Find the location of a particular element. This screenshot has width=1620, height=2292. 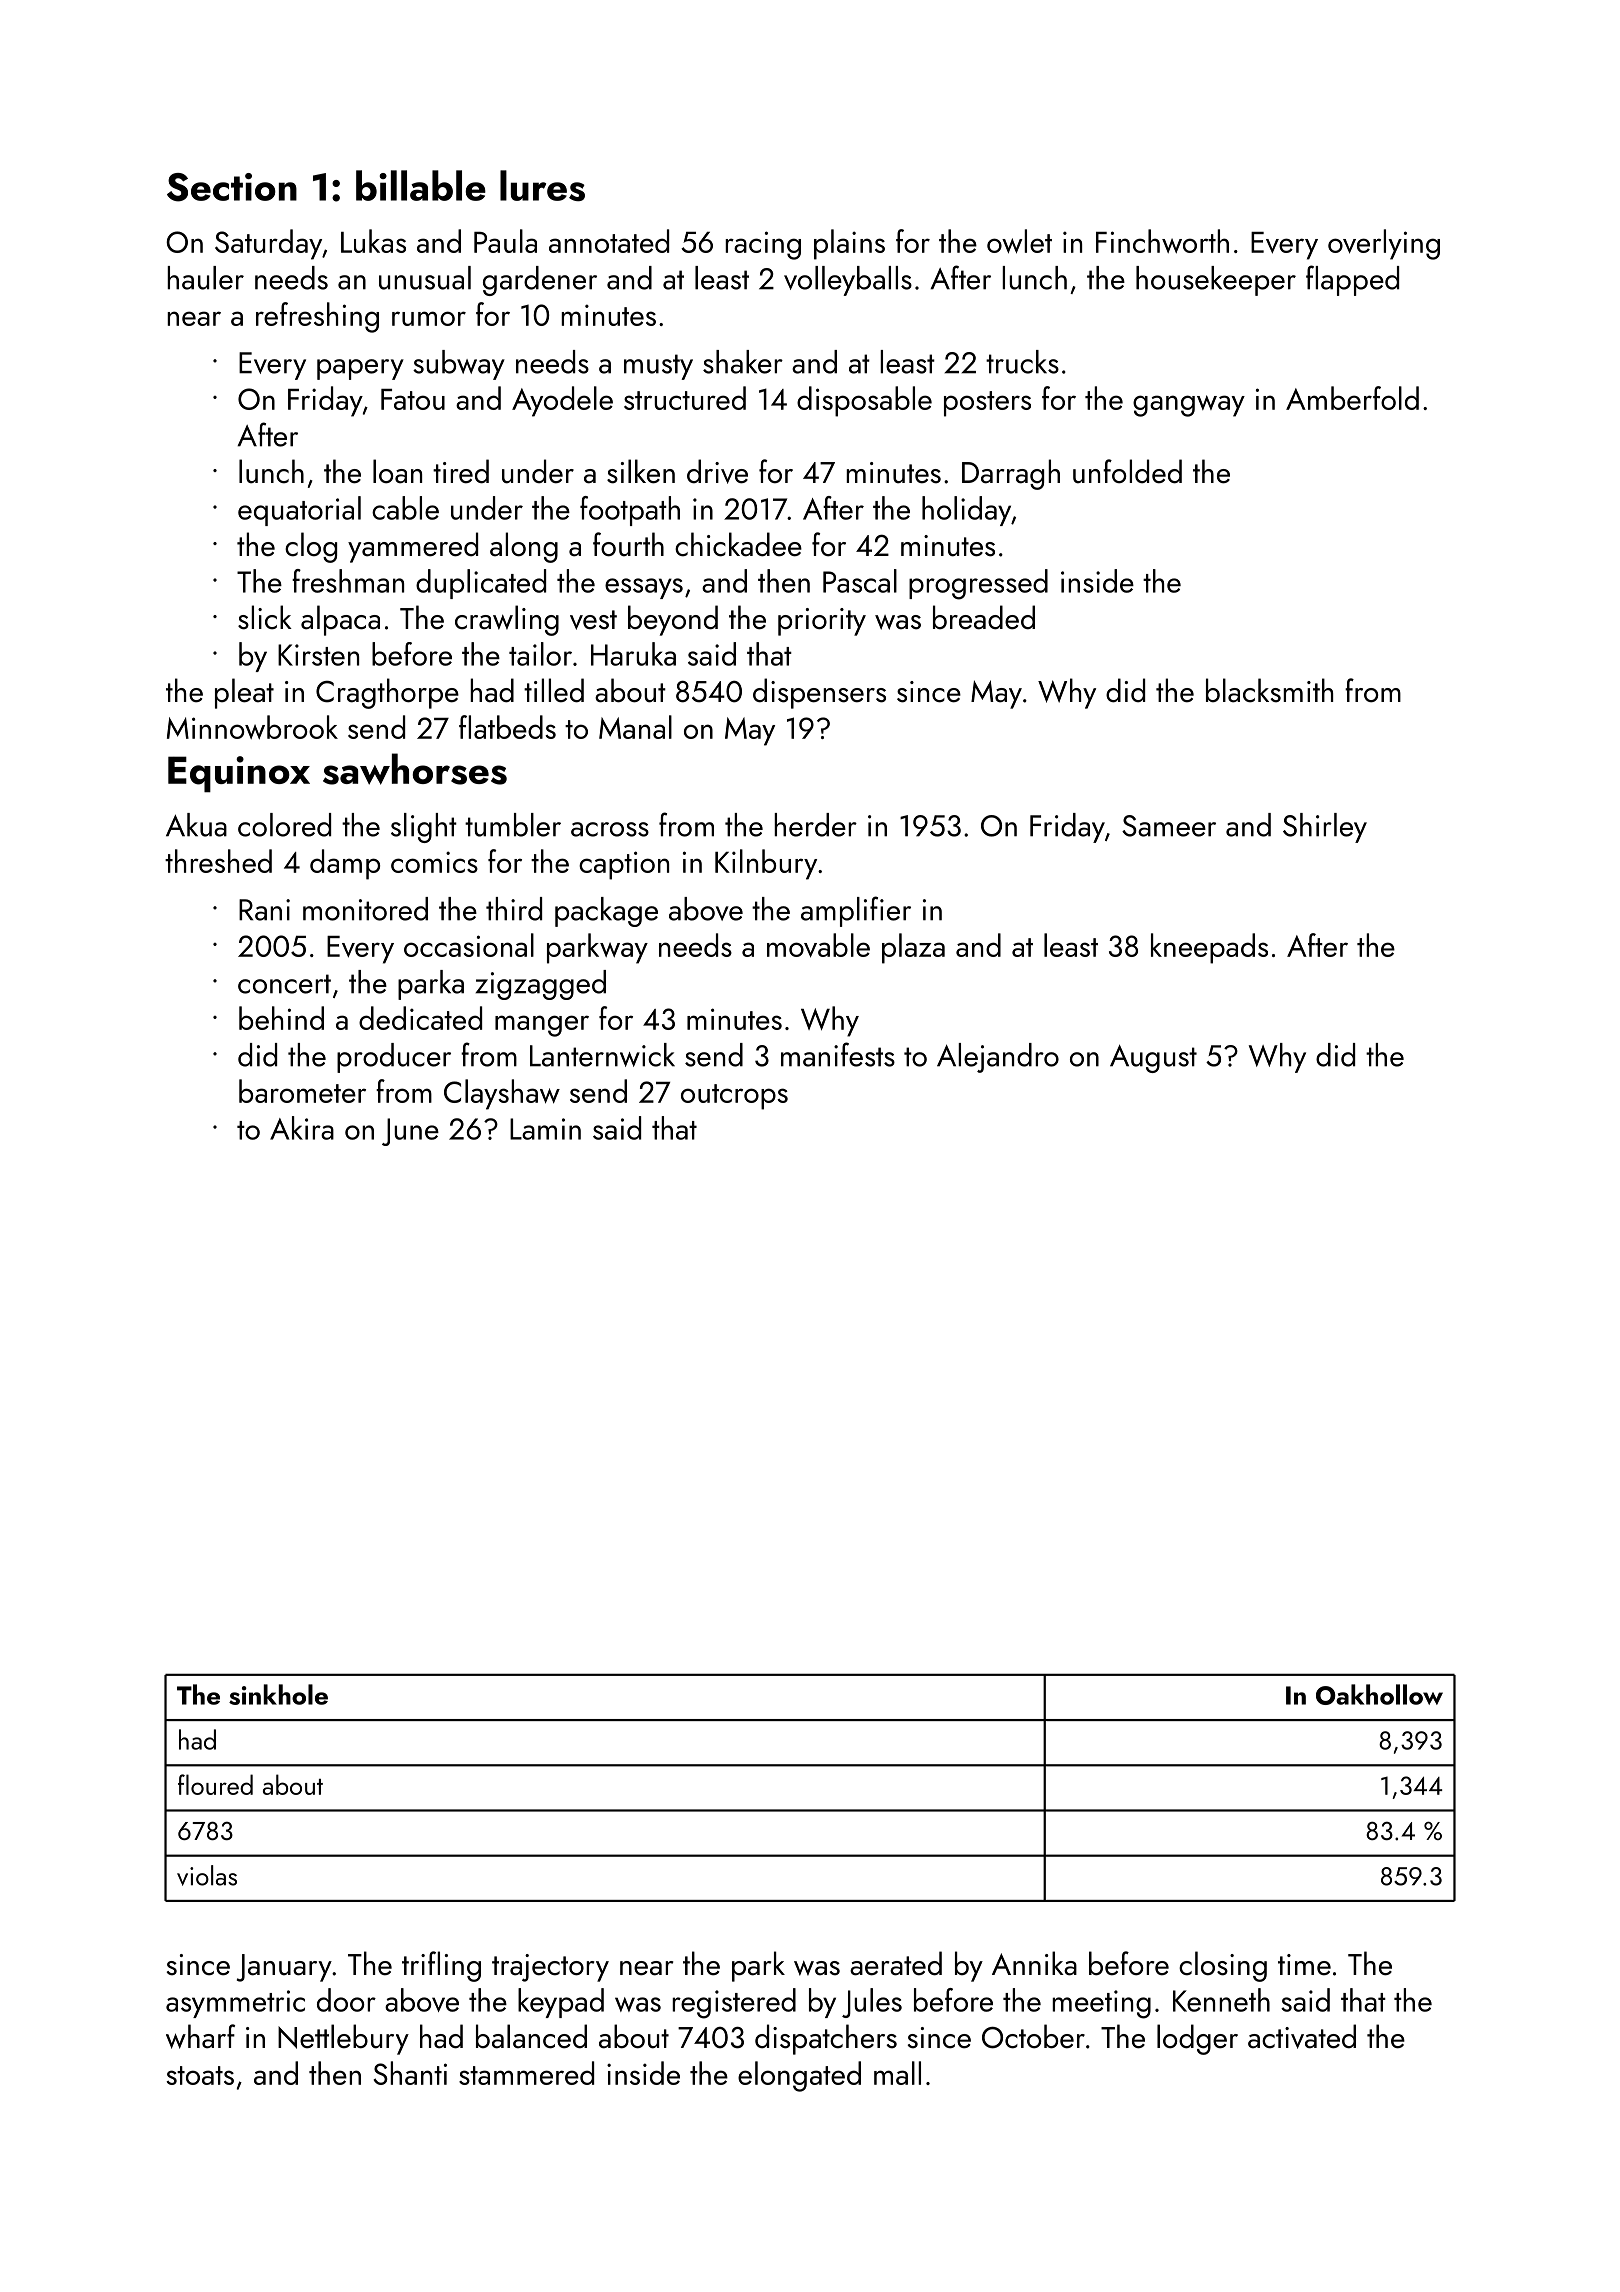

Lamin is located at coordinates (545, 1129).
